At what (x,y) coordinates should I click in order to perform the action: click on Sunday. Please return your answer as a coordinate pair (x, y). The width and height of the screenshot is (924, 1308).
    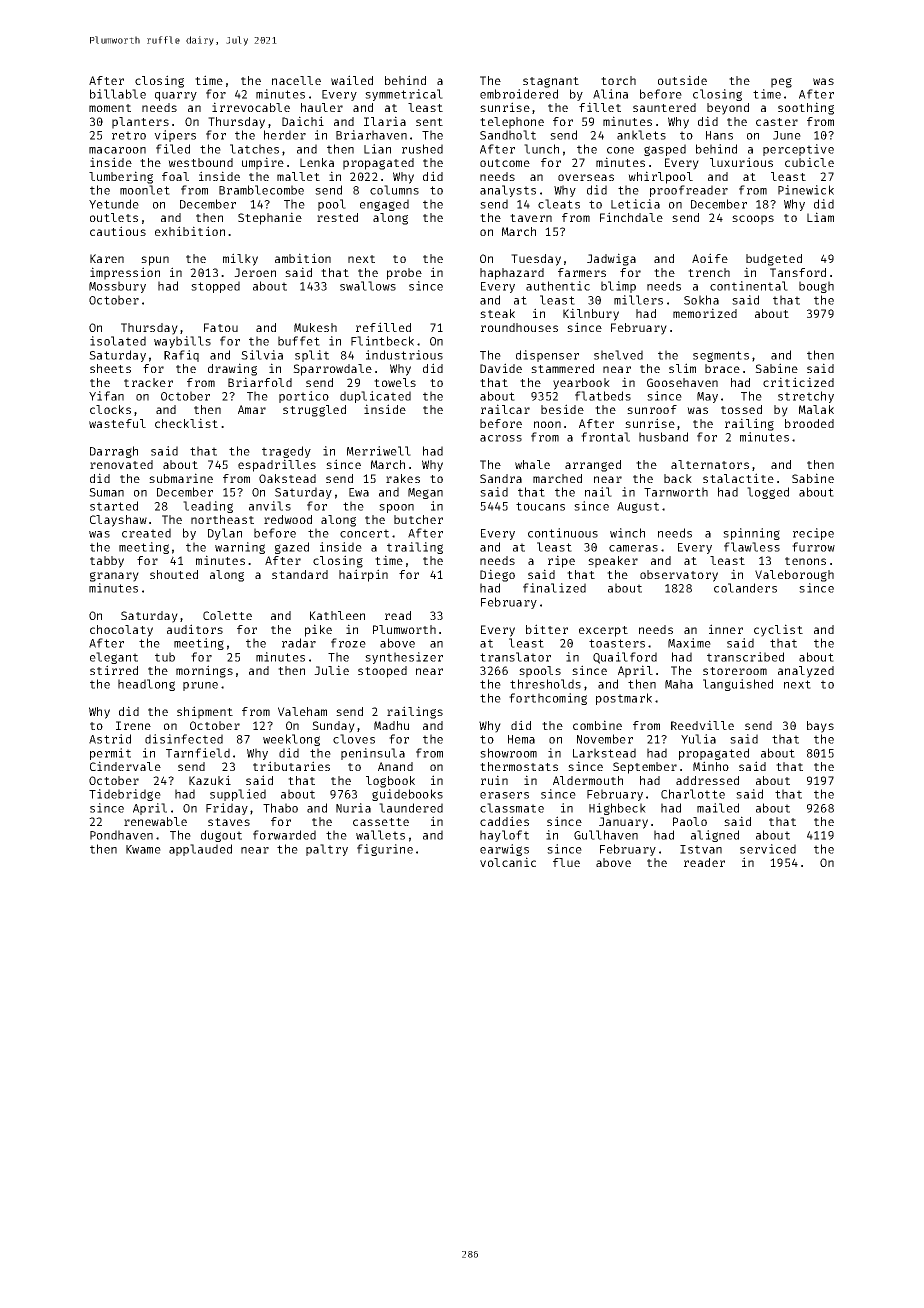
    Looking at the image, I should click on (333, 727).
